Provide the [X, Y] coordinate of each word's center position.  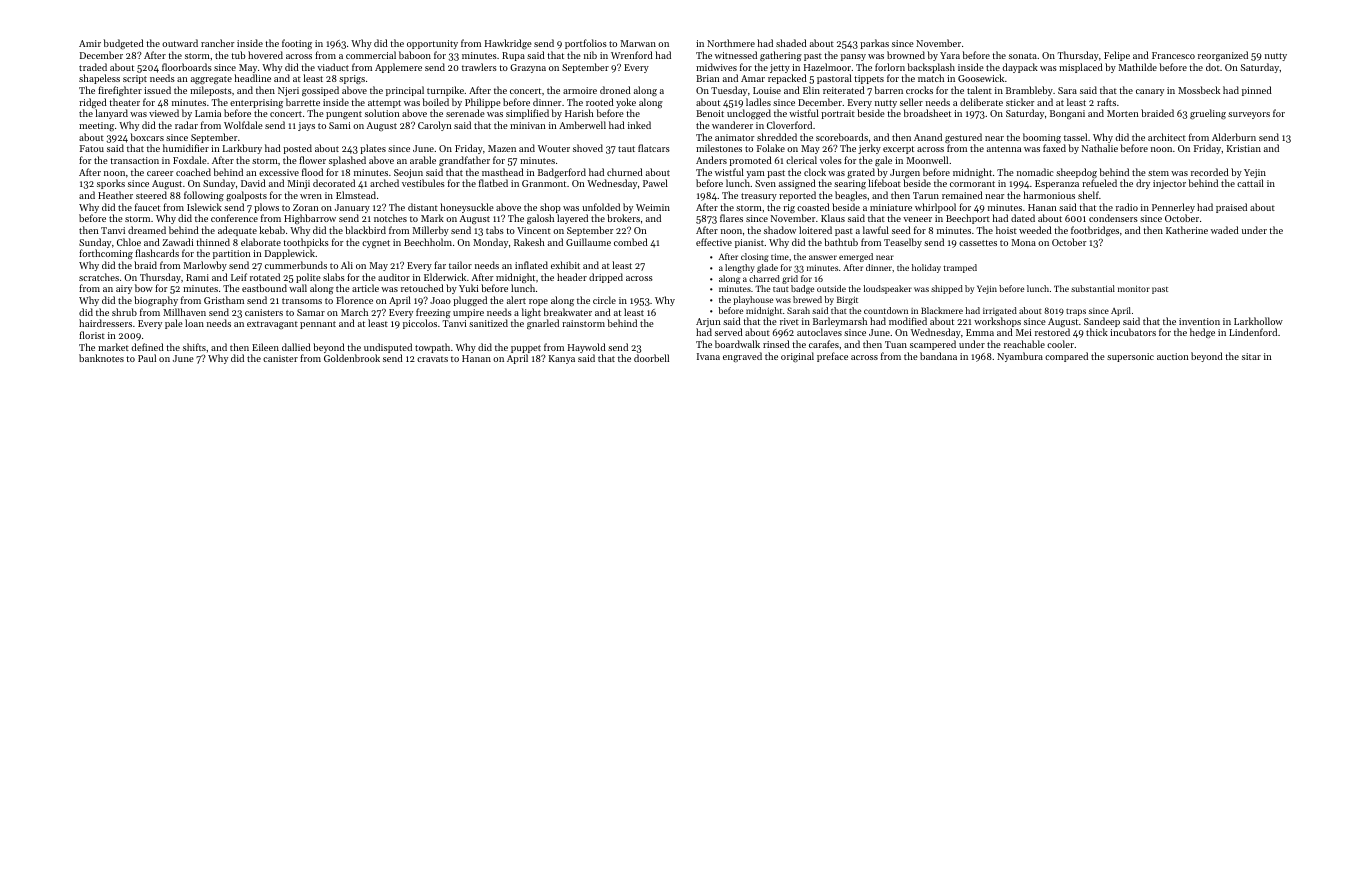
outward [180, 43]
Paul [147, 358]
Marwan [638, 43]
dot [1213, 67]
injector [1169, 184]
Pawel [655, 183]
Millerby [431, 231]
